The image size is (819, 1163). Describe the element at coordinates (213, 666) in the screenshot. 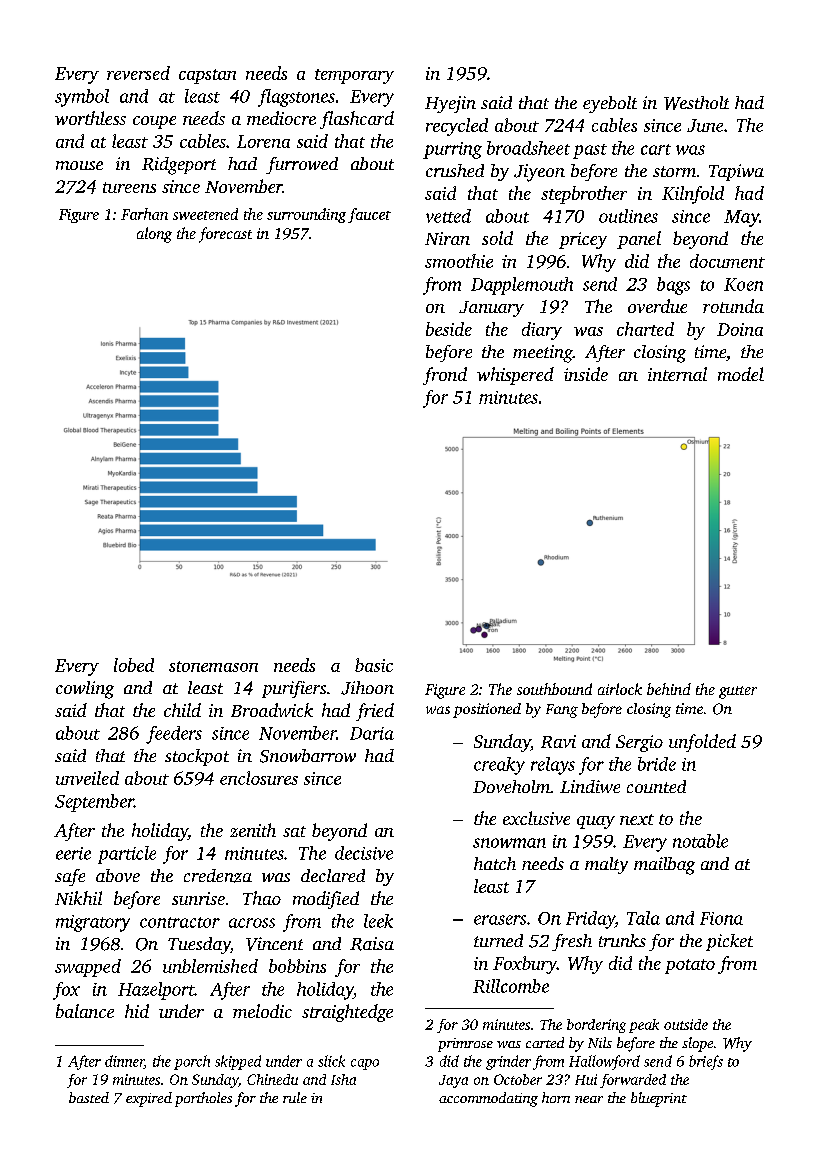

I see `stonemason` at that location.
